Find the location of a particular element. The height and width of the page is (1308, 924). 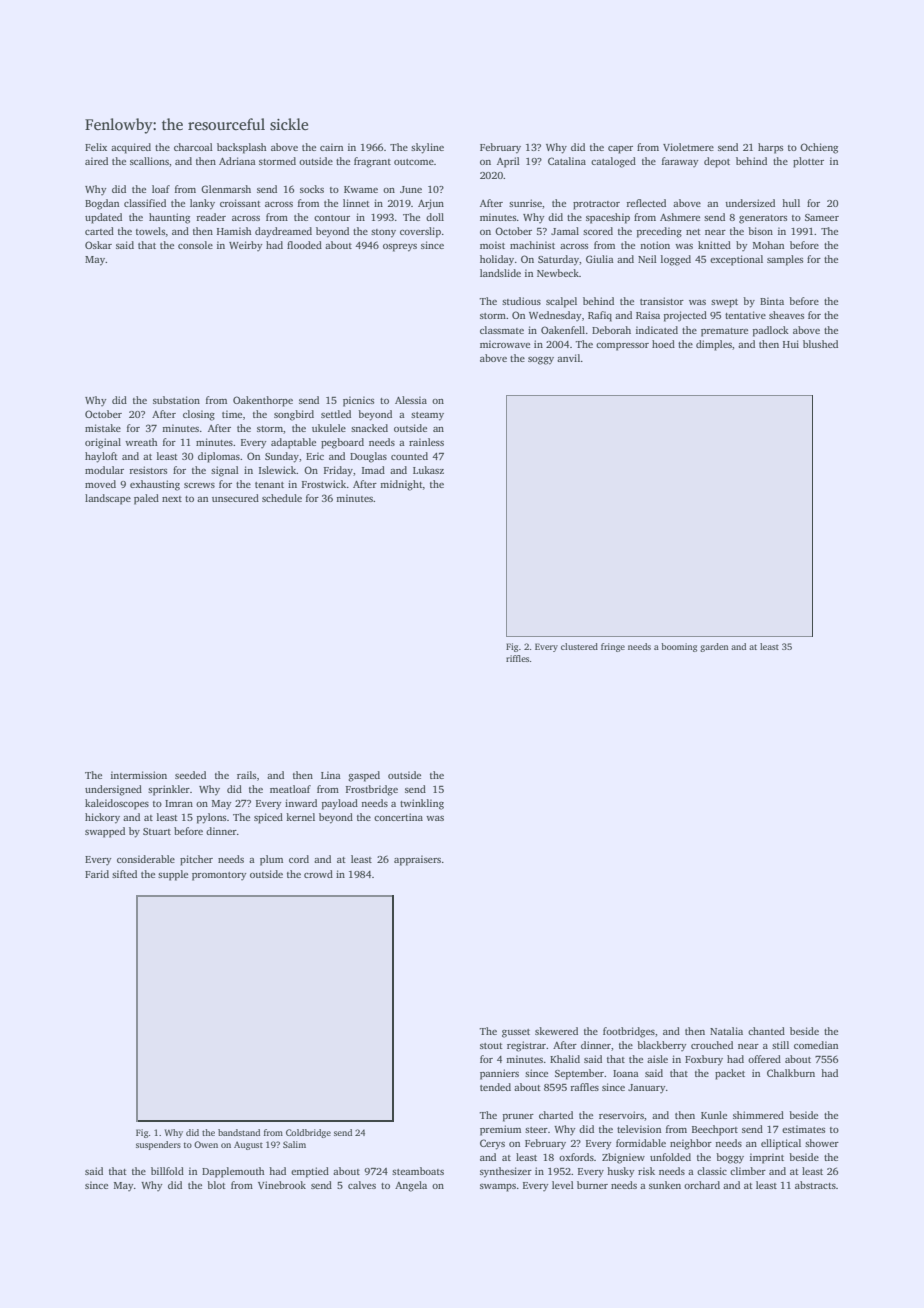

blot is located at coordinates (216, 1185).
